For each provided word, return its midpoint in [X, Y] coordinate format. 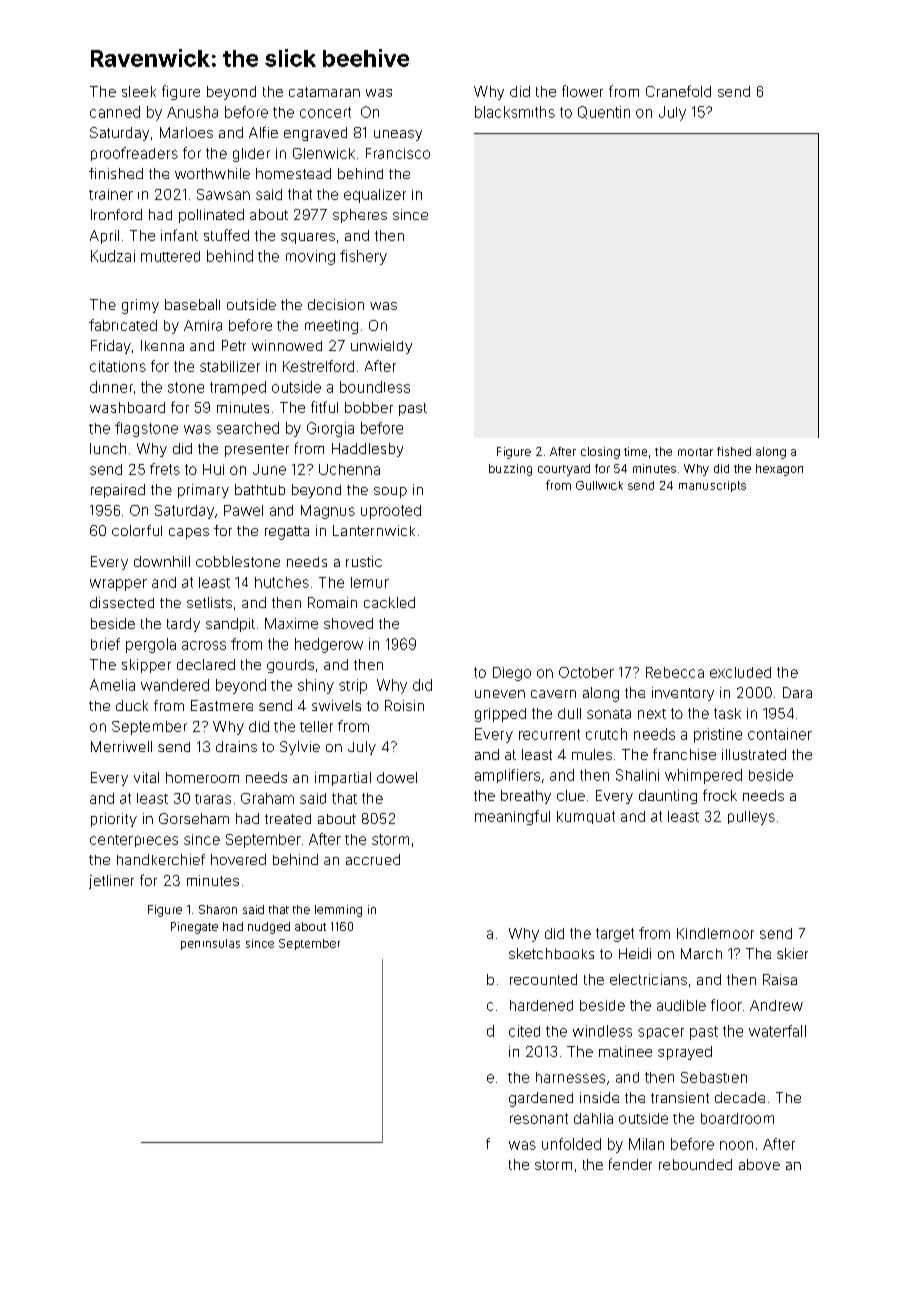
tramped [238, 388]
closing [600, 453]
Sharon [218, 909]
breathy [526, 797]
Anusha [192, 112]
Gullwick [599, 485]
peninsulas [210, 944]
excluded [740, 672]
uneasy [398, 135]
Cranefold [678, 91]
